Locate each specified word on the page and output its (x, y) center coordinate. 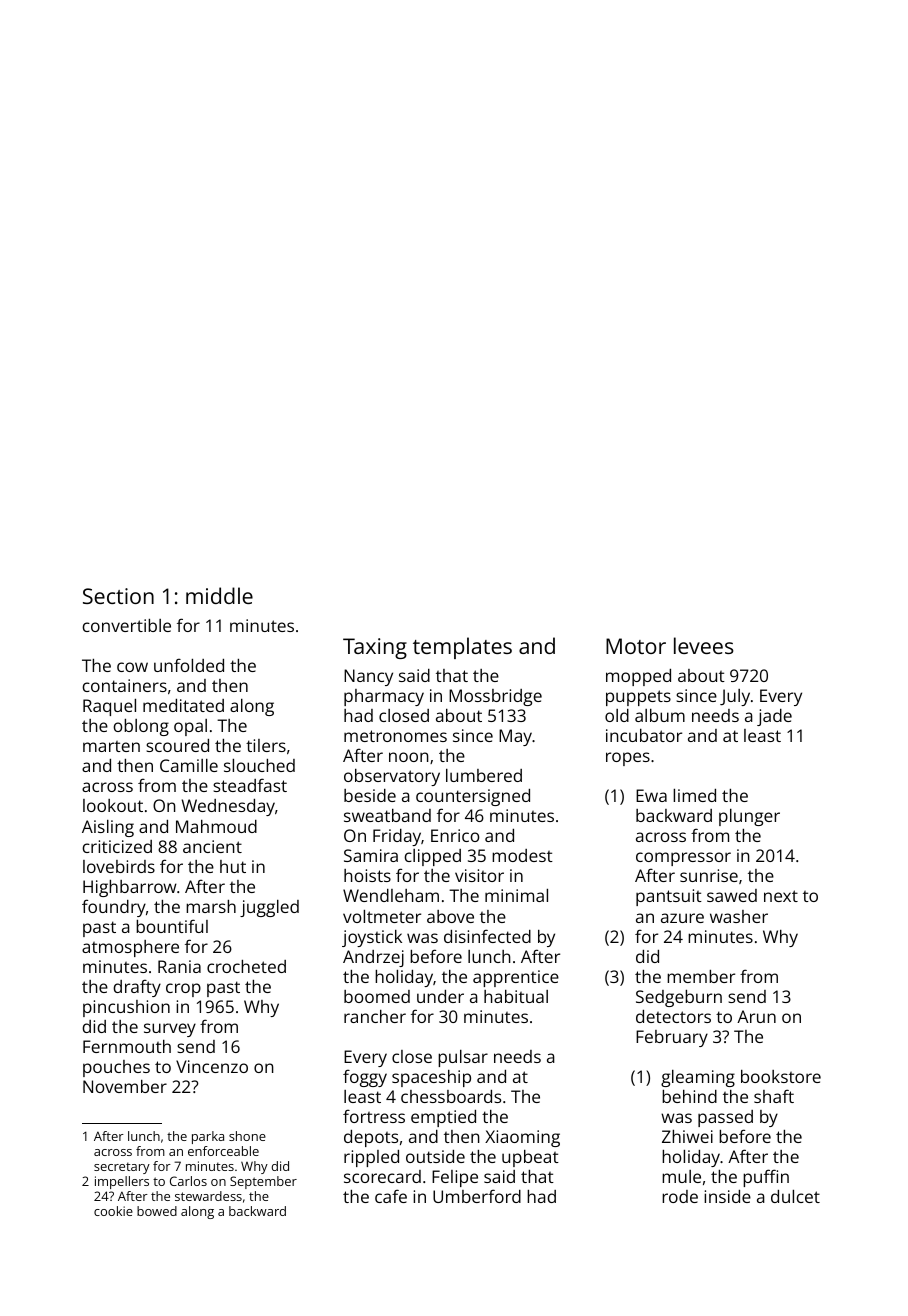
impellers (122, 1182)
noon (409, 757)
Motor (636, 646)
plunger (749, 817)
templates (462, 648)
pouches (116, 1068)
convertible (126, 625)
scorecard (382, 1176)
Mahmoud (216, 826)
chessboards (451, 1096)
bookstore (781, 1076)
